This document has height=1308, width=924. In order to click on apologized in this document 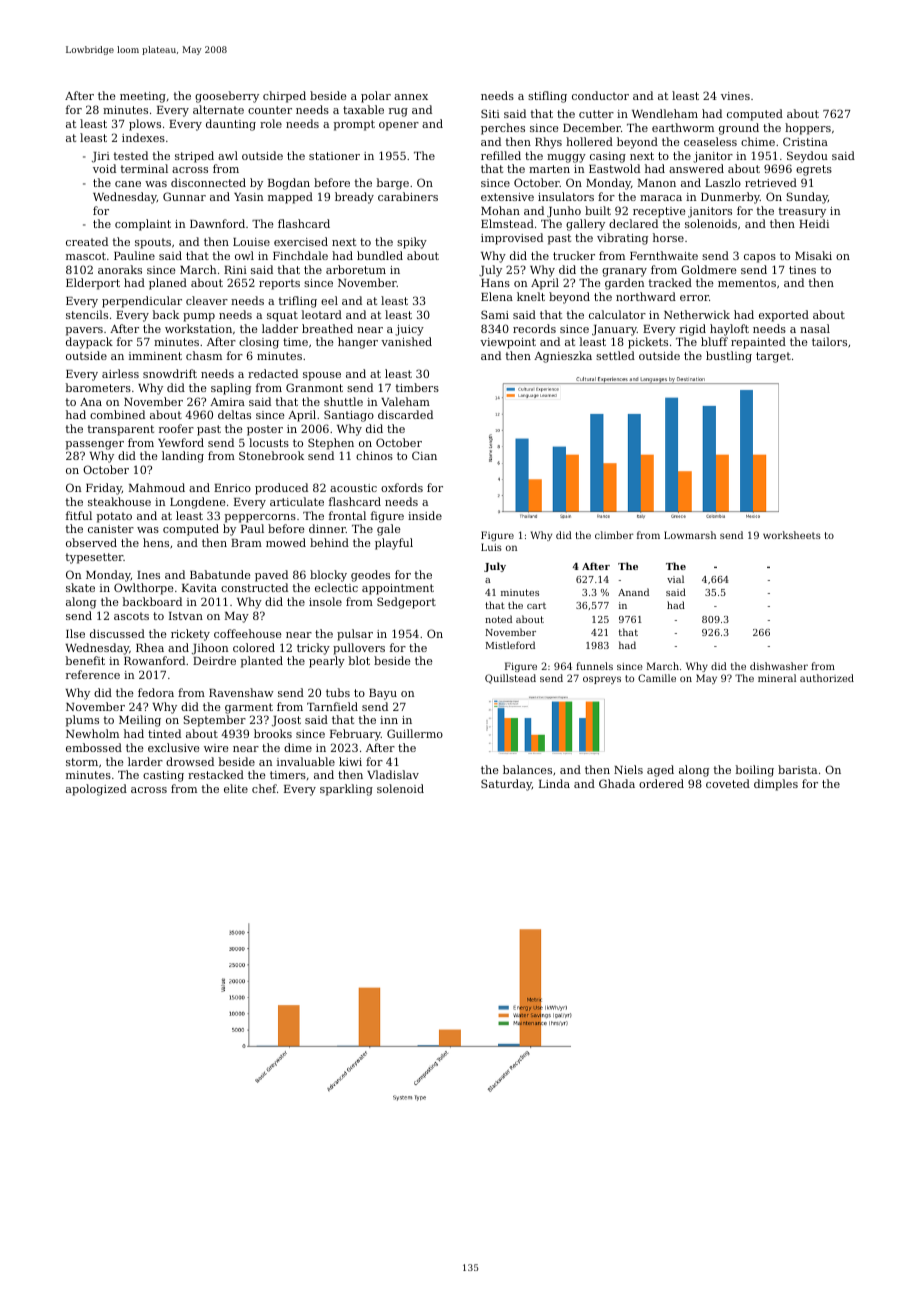, I will do `click(96, 790)`.
